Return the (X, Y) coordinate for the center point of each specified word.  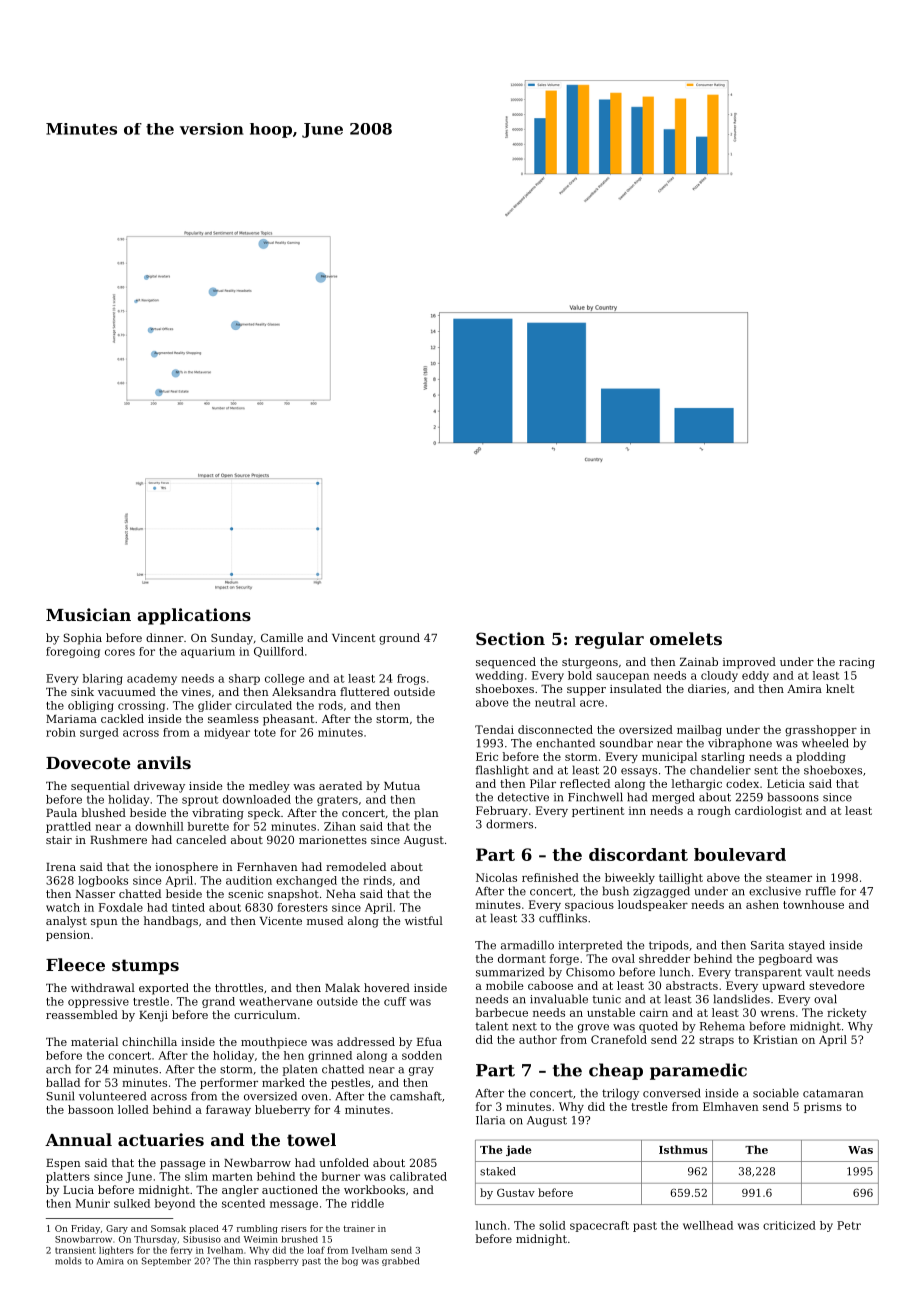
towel (311, 1139)
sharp (244, 679)
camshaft (416, 1096)
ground (399, 639)
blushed (104, 812)
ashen (762, 904)
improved (749, 663)
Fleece (75, 964)
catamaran (833, 1093)
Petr (849, 1225)
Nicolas (496, 877)
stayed (807, 946)
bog (350, 1261)
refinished (550, 877)
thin (242, 1261)
